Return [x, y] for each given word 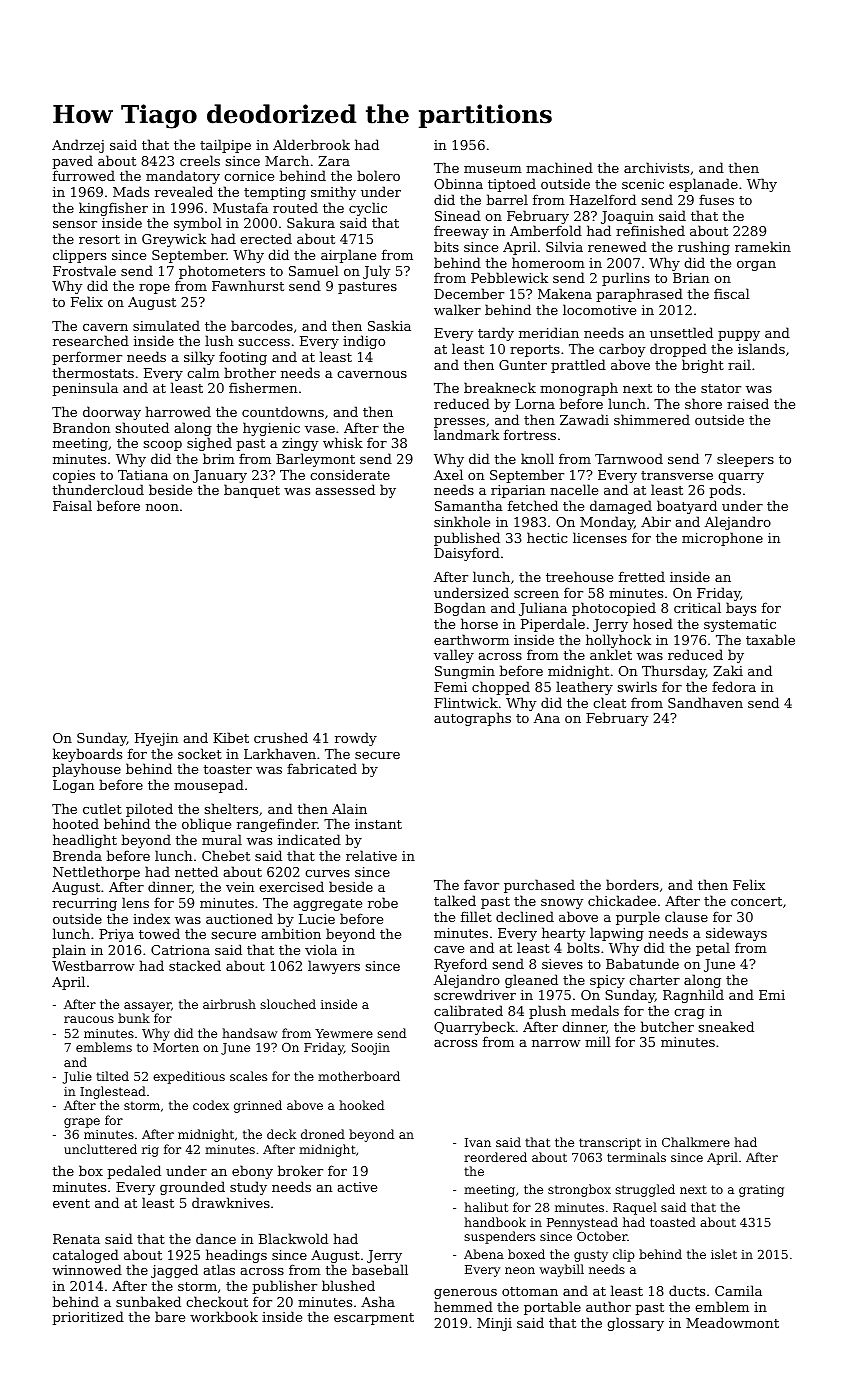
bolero [378, 175]
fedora [734, 686]
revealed [184, 191]
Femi [450, 687]
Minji [494, 1324]
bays [741, 609]
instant [378, 824]
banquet [252, 491]
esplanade [703, 185]
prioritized [88, 1318]
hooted [76, 823]
